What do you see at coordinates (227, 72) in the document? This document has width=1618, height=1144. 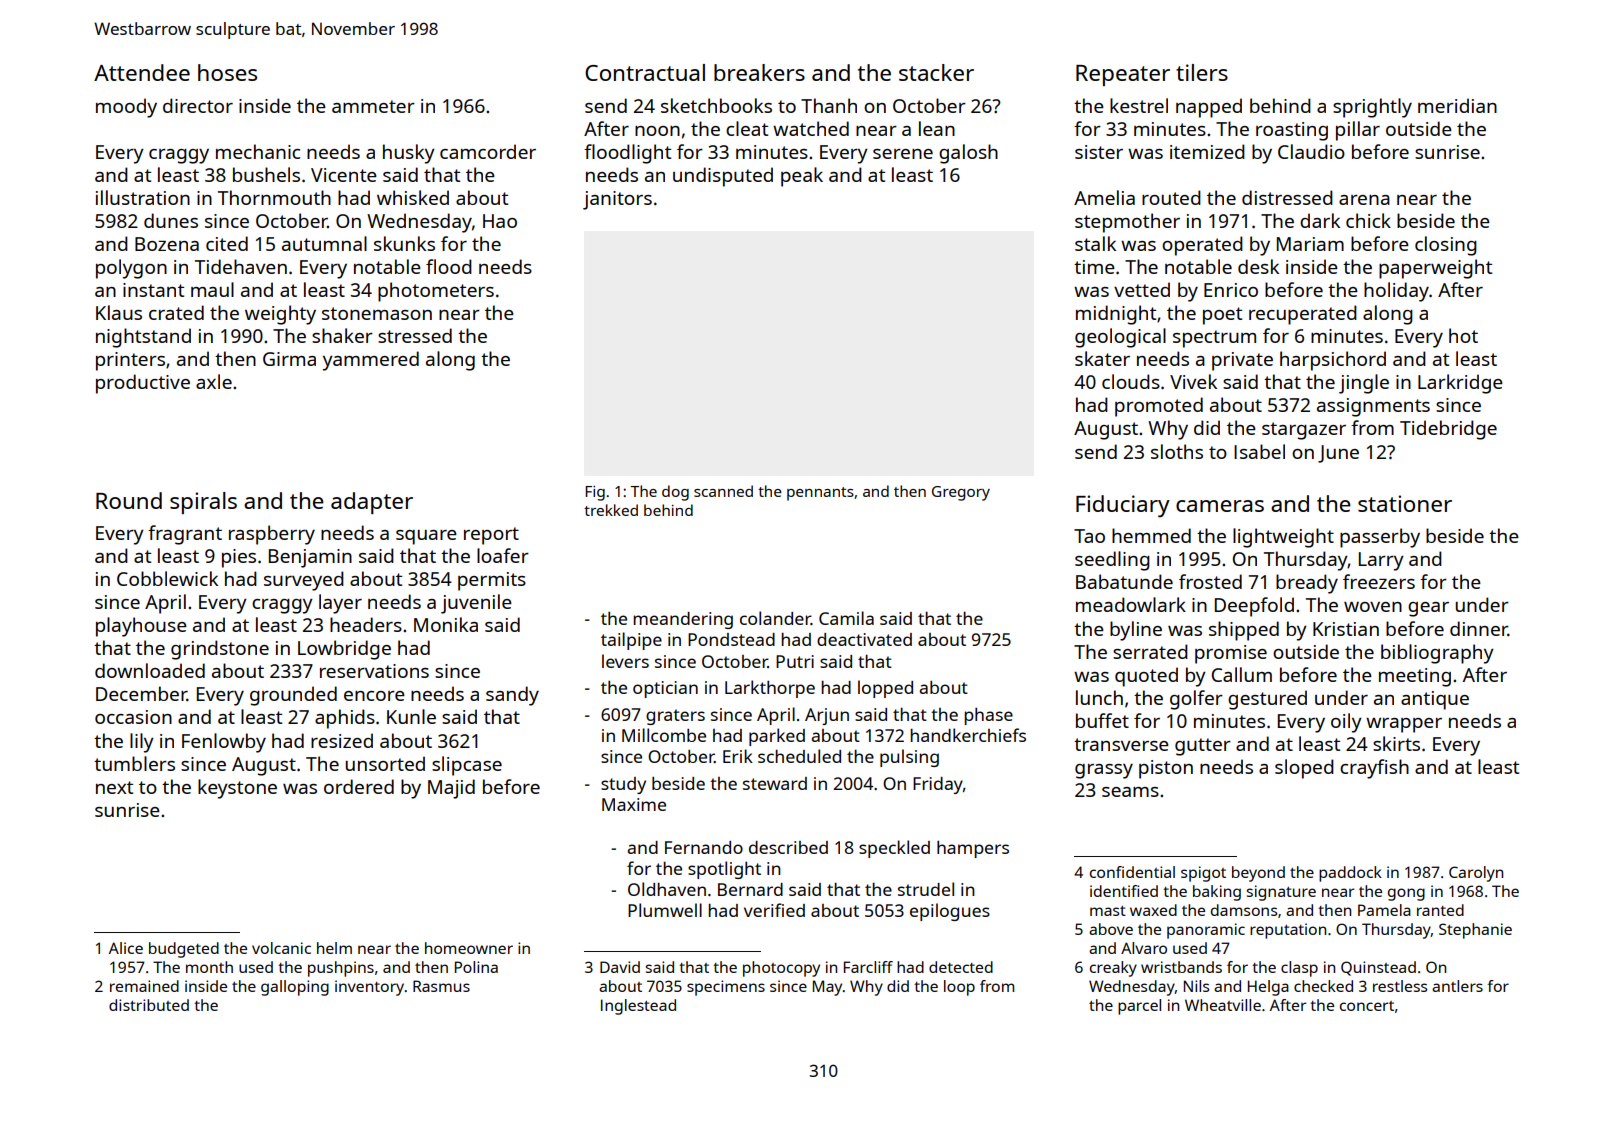 I see `hoses` at bounding box center [227, 72].
